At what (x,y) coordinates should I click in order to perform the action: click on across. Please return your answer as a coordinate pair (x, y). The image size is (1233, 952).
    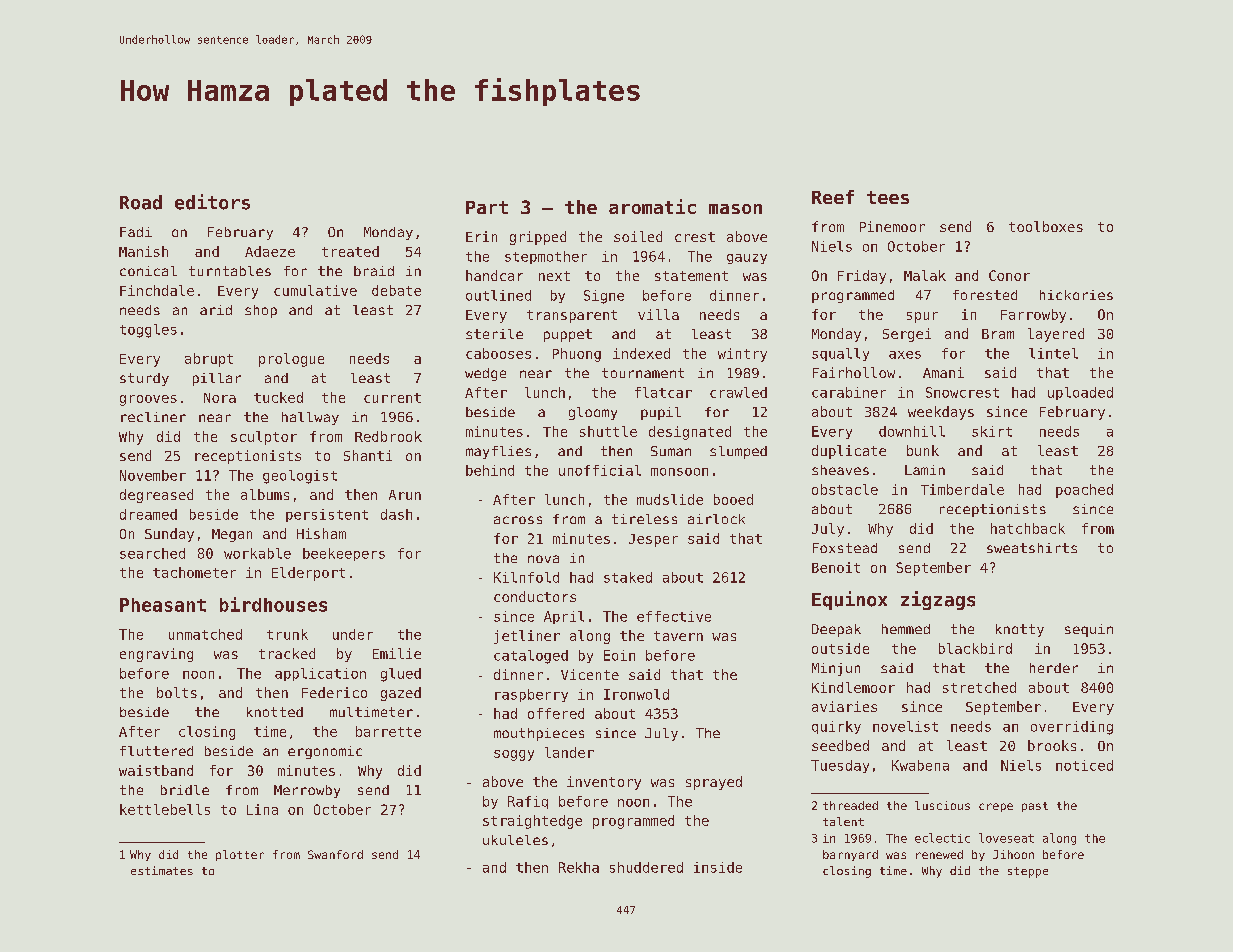
    Looking at the image, I should click on (518, 520).
